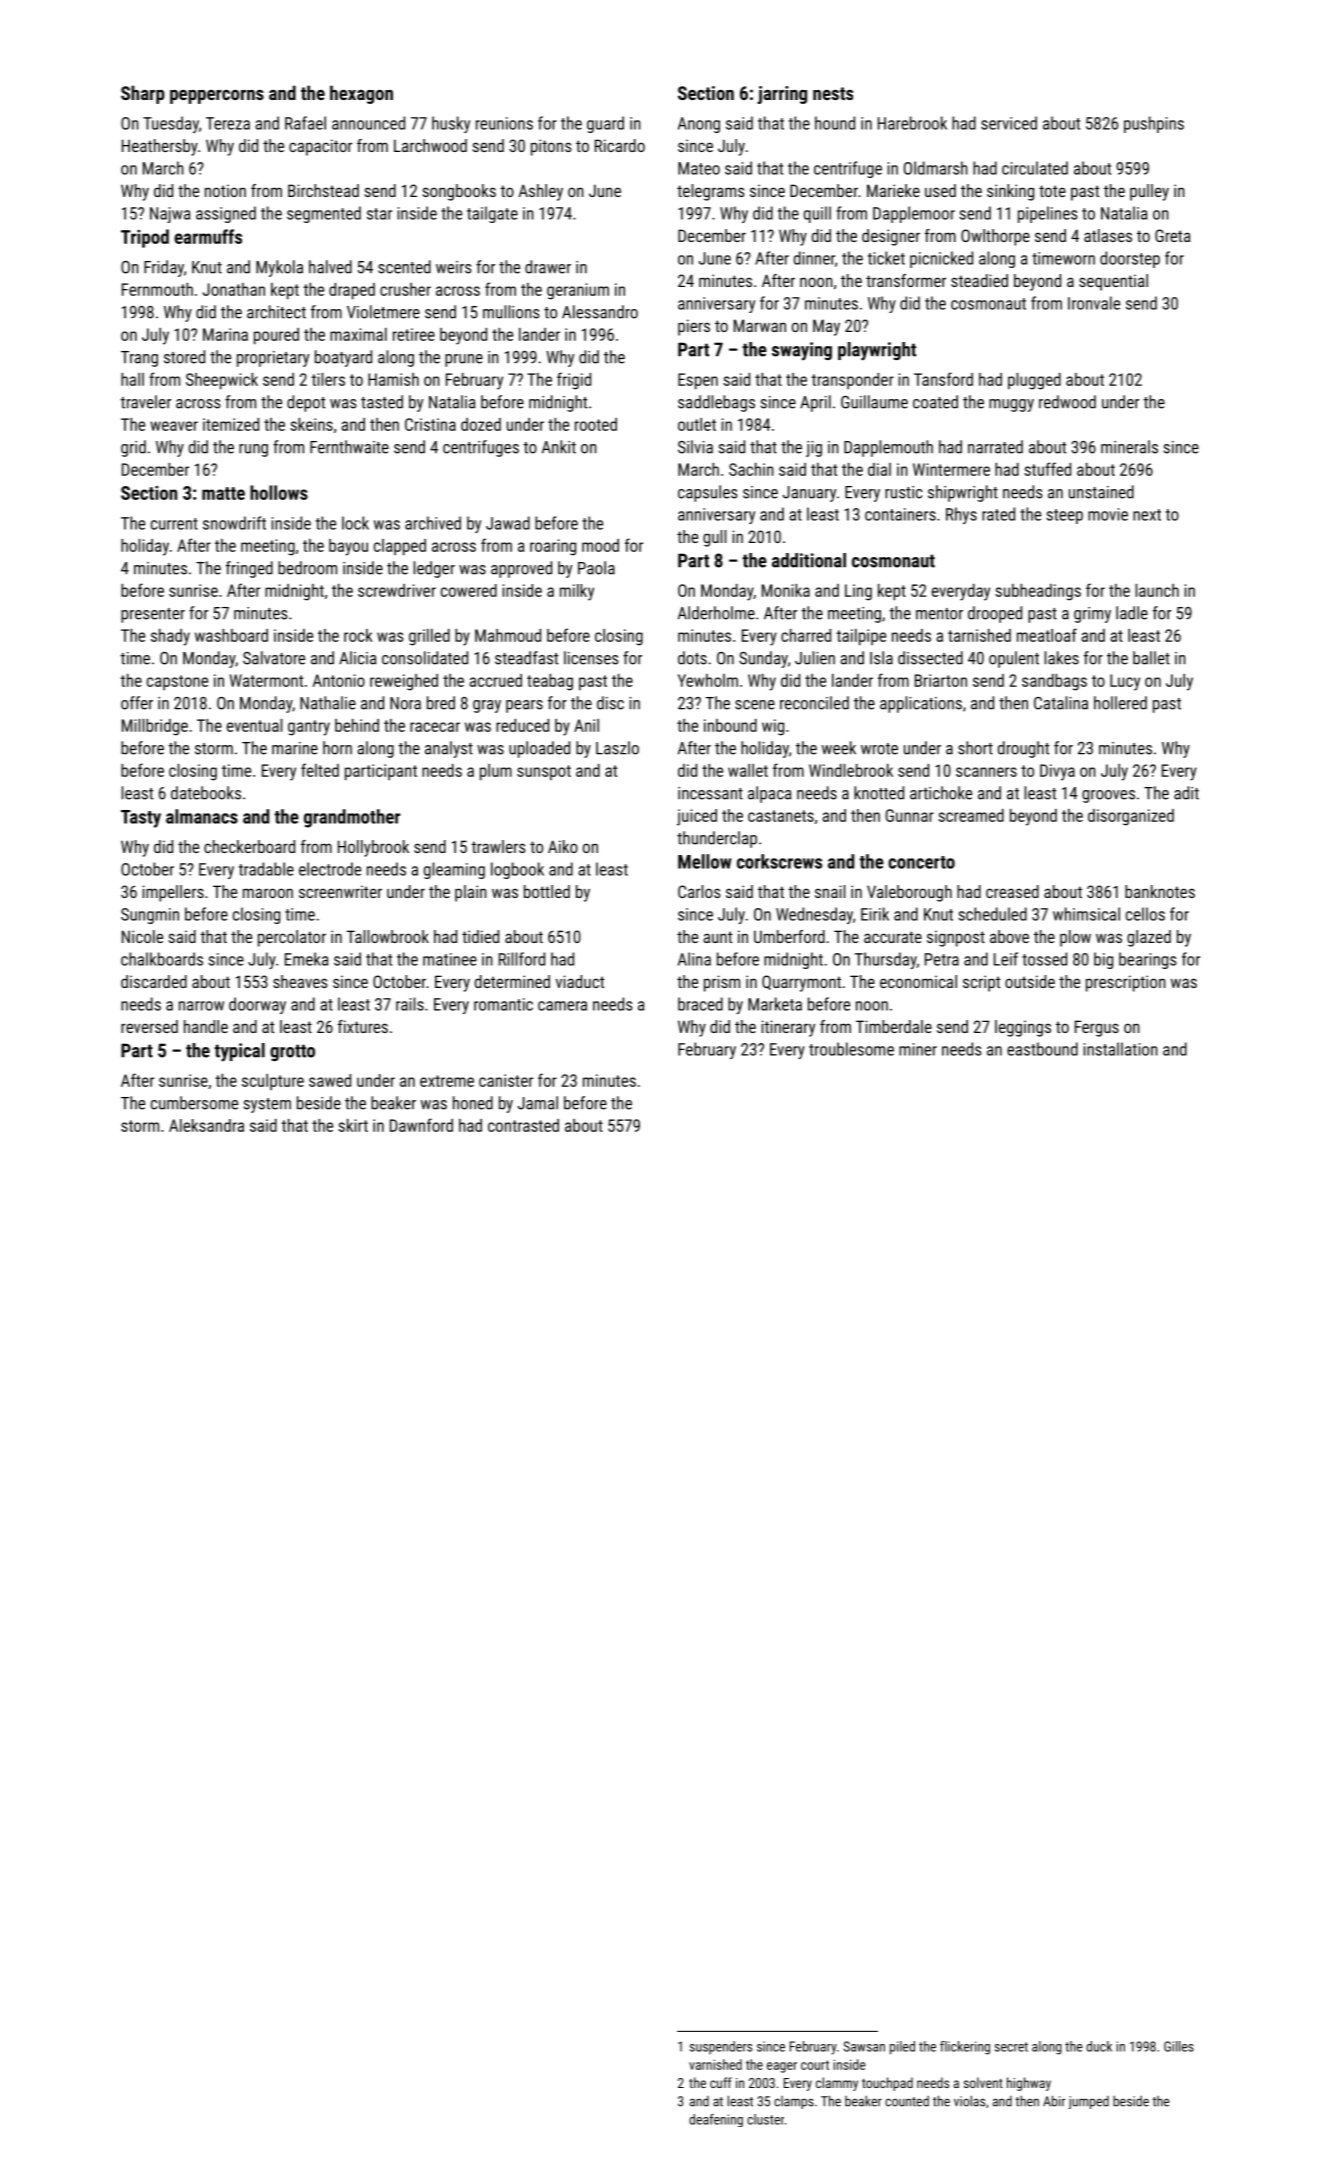 This screenshot has height=2180, width=1323. I want to click on dots, so click(692, 658).
